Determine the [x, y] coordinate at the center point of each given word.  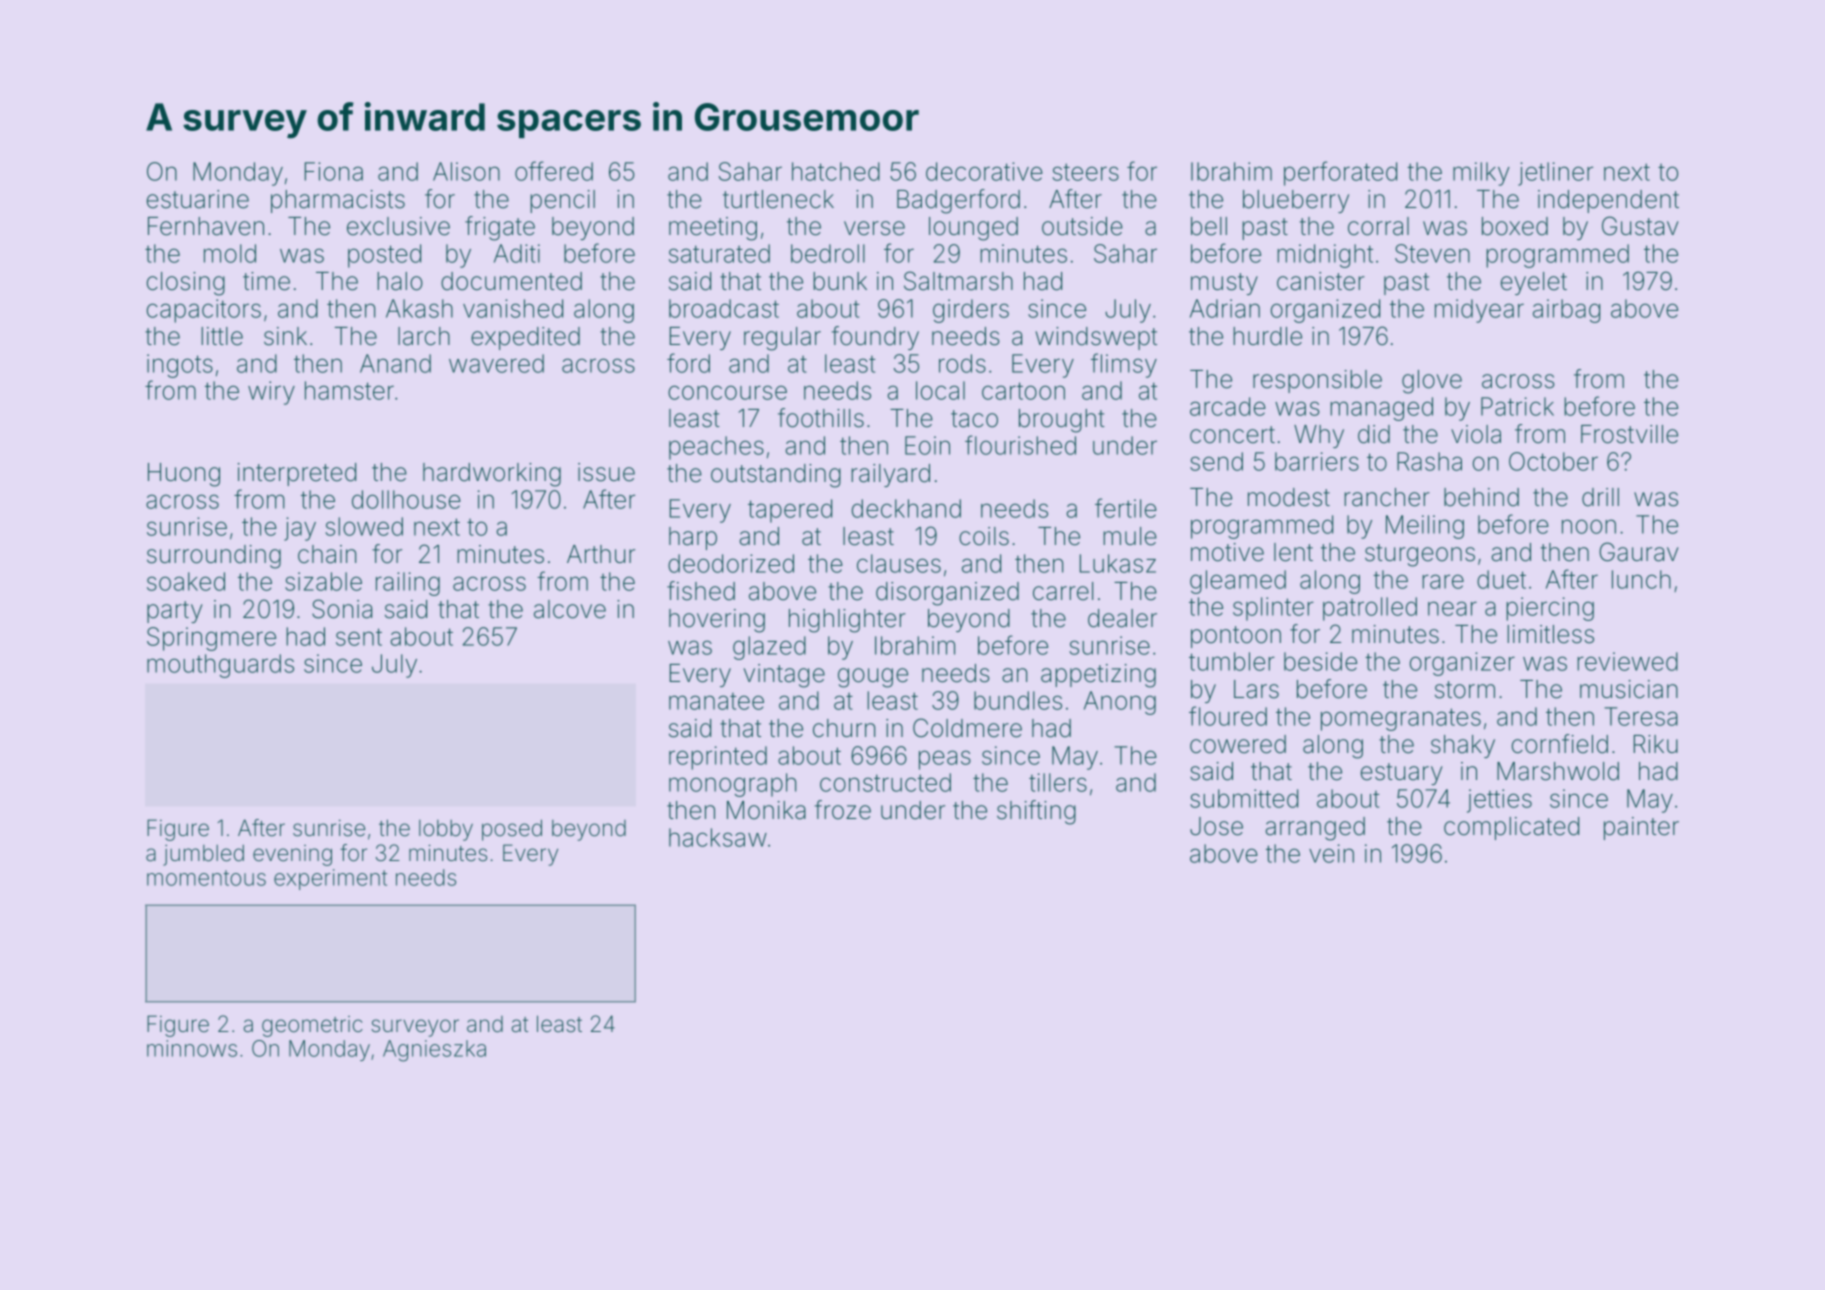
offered [554, 171]
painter [1641, 828]
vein [1331, 853]
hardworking [492, 475]
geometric [312, 1026]
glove [1432, 382]
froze [843, 810]
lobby [446, 830]
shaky [1463, 746]
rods [962, 363]
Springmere [211, 639]
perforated [1340, 173]
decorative [984, 171]
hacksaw [718, 837]
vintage [784, 676]
